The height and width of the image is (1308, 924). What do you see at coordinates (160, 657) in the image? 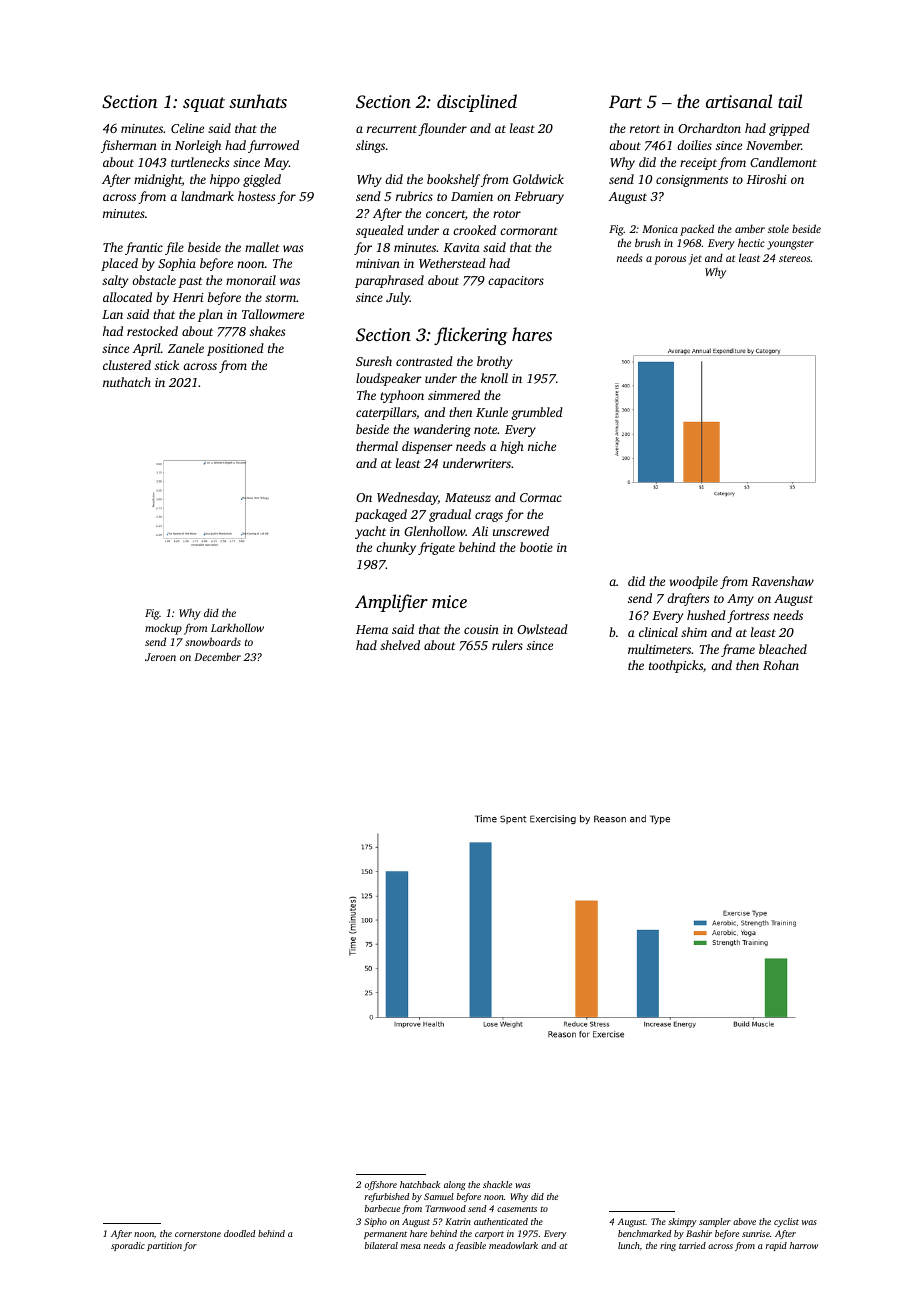
I see `Jeroen` at bounding box center [160, 657].
